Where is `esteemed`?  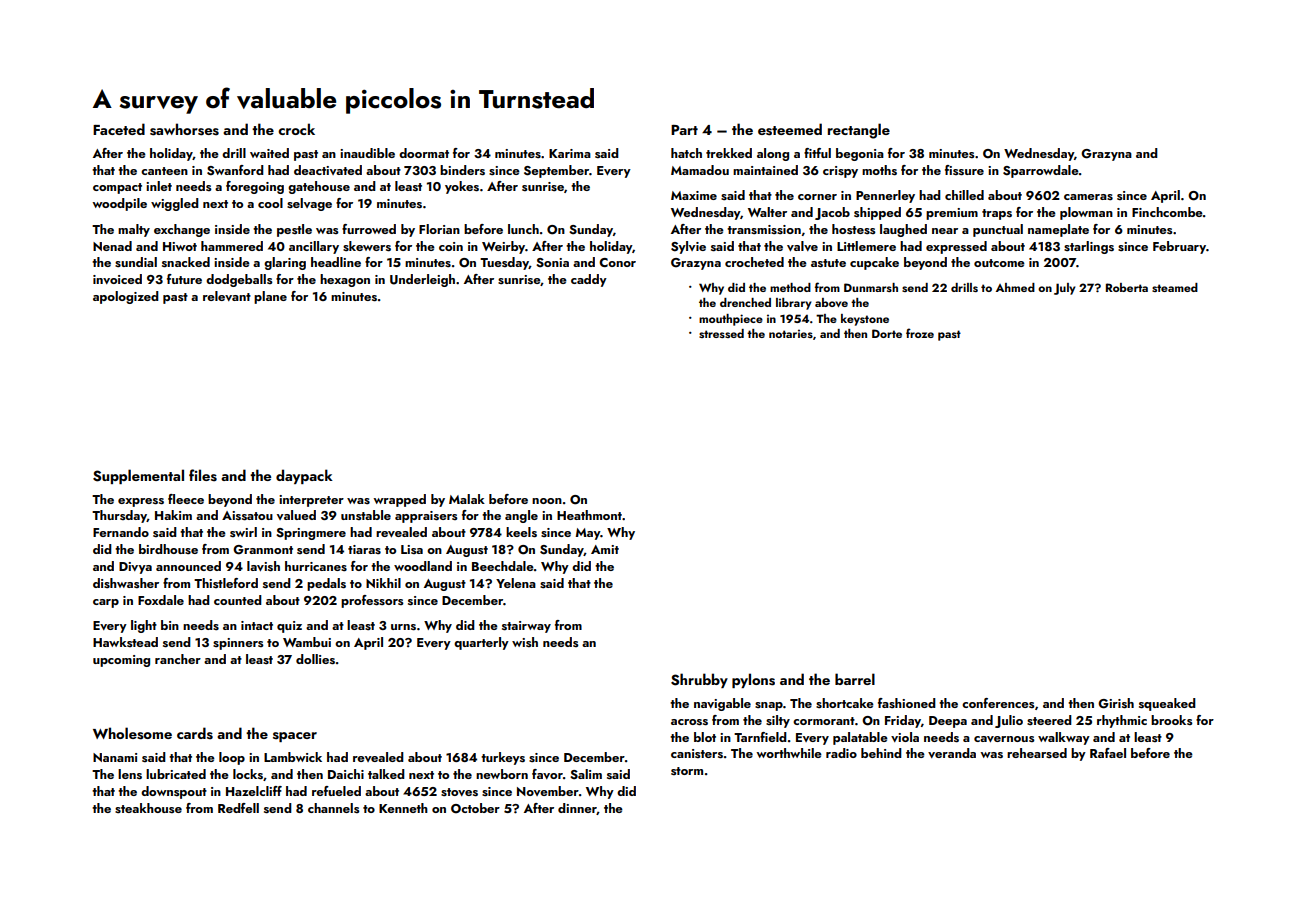 esteemed is located at coordinates (790, 129).
